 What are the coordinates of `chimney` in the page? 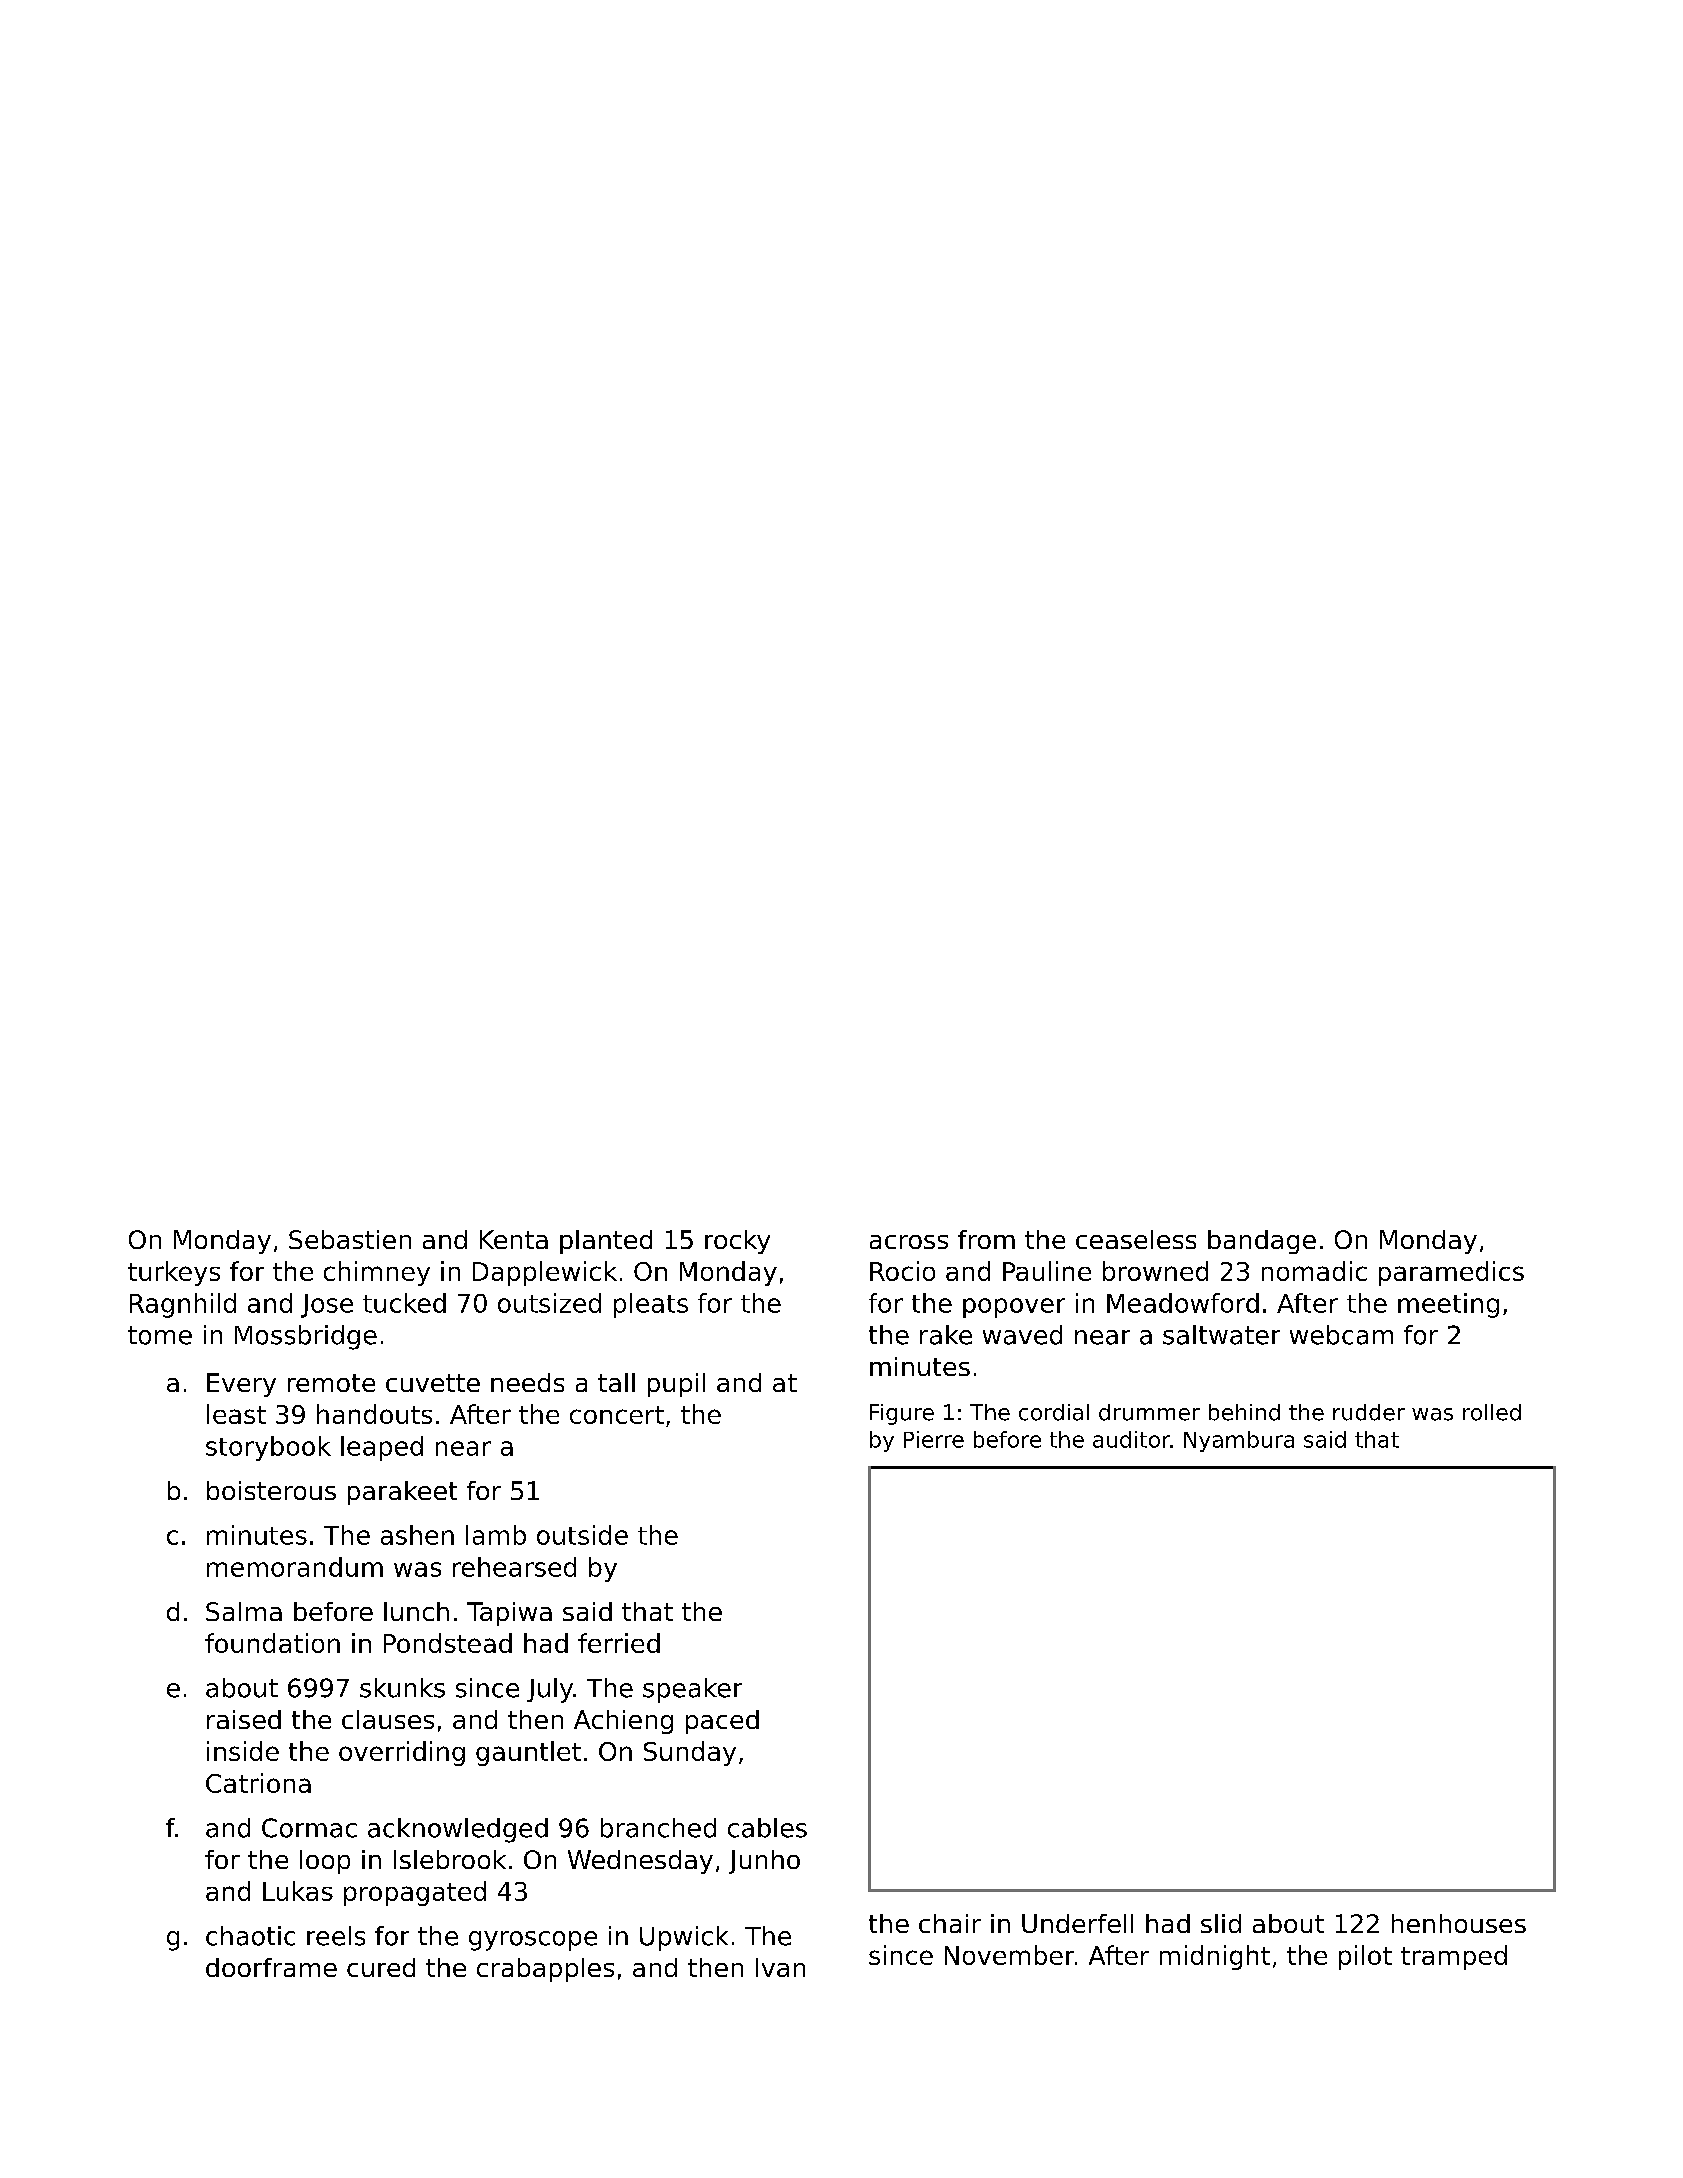 It's located at (377, 1273).
